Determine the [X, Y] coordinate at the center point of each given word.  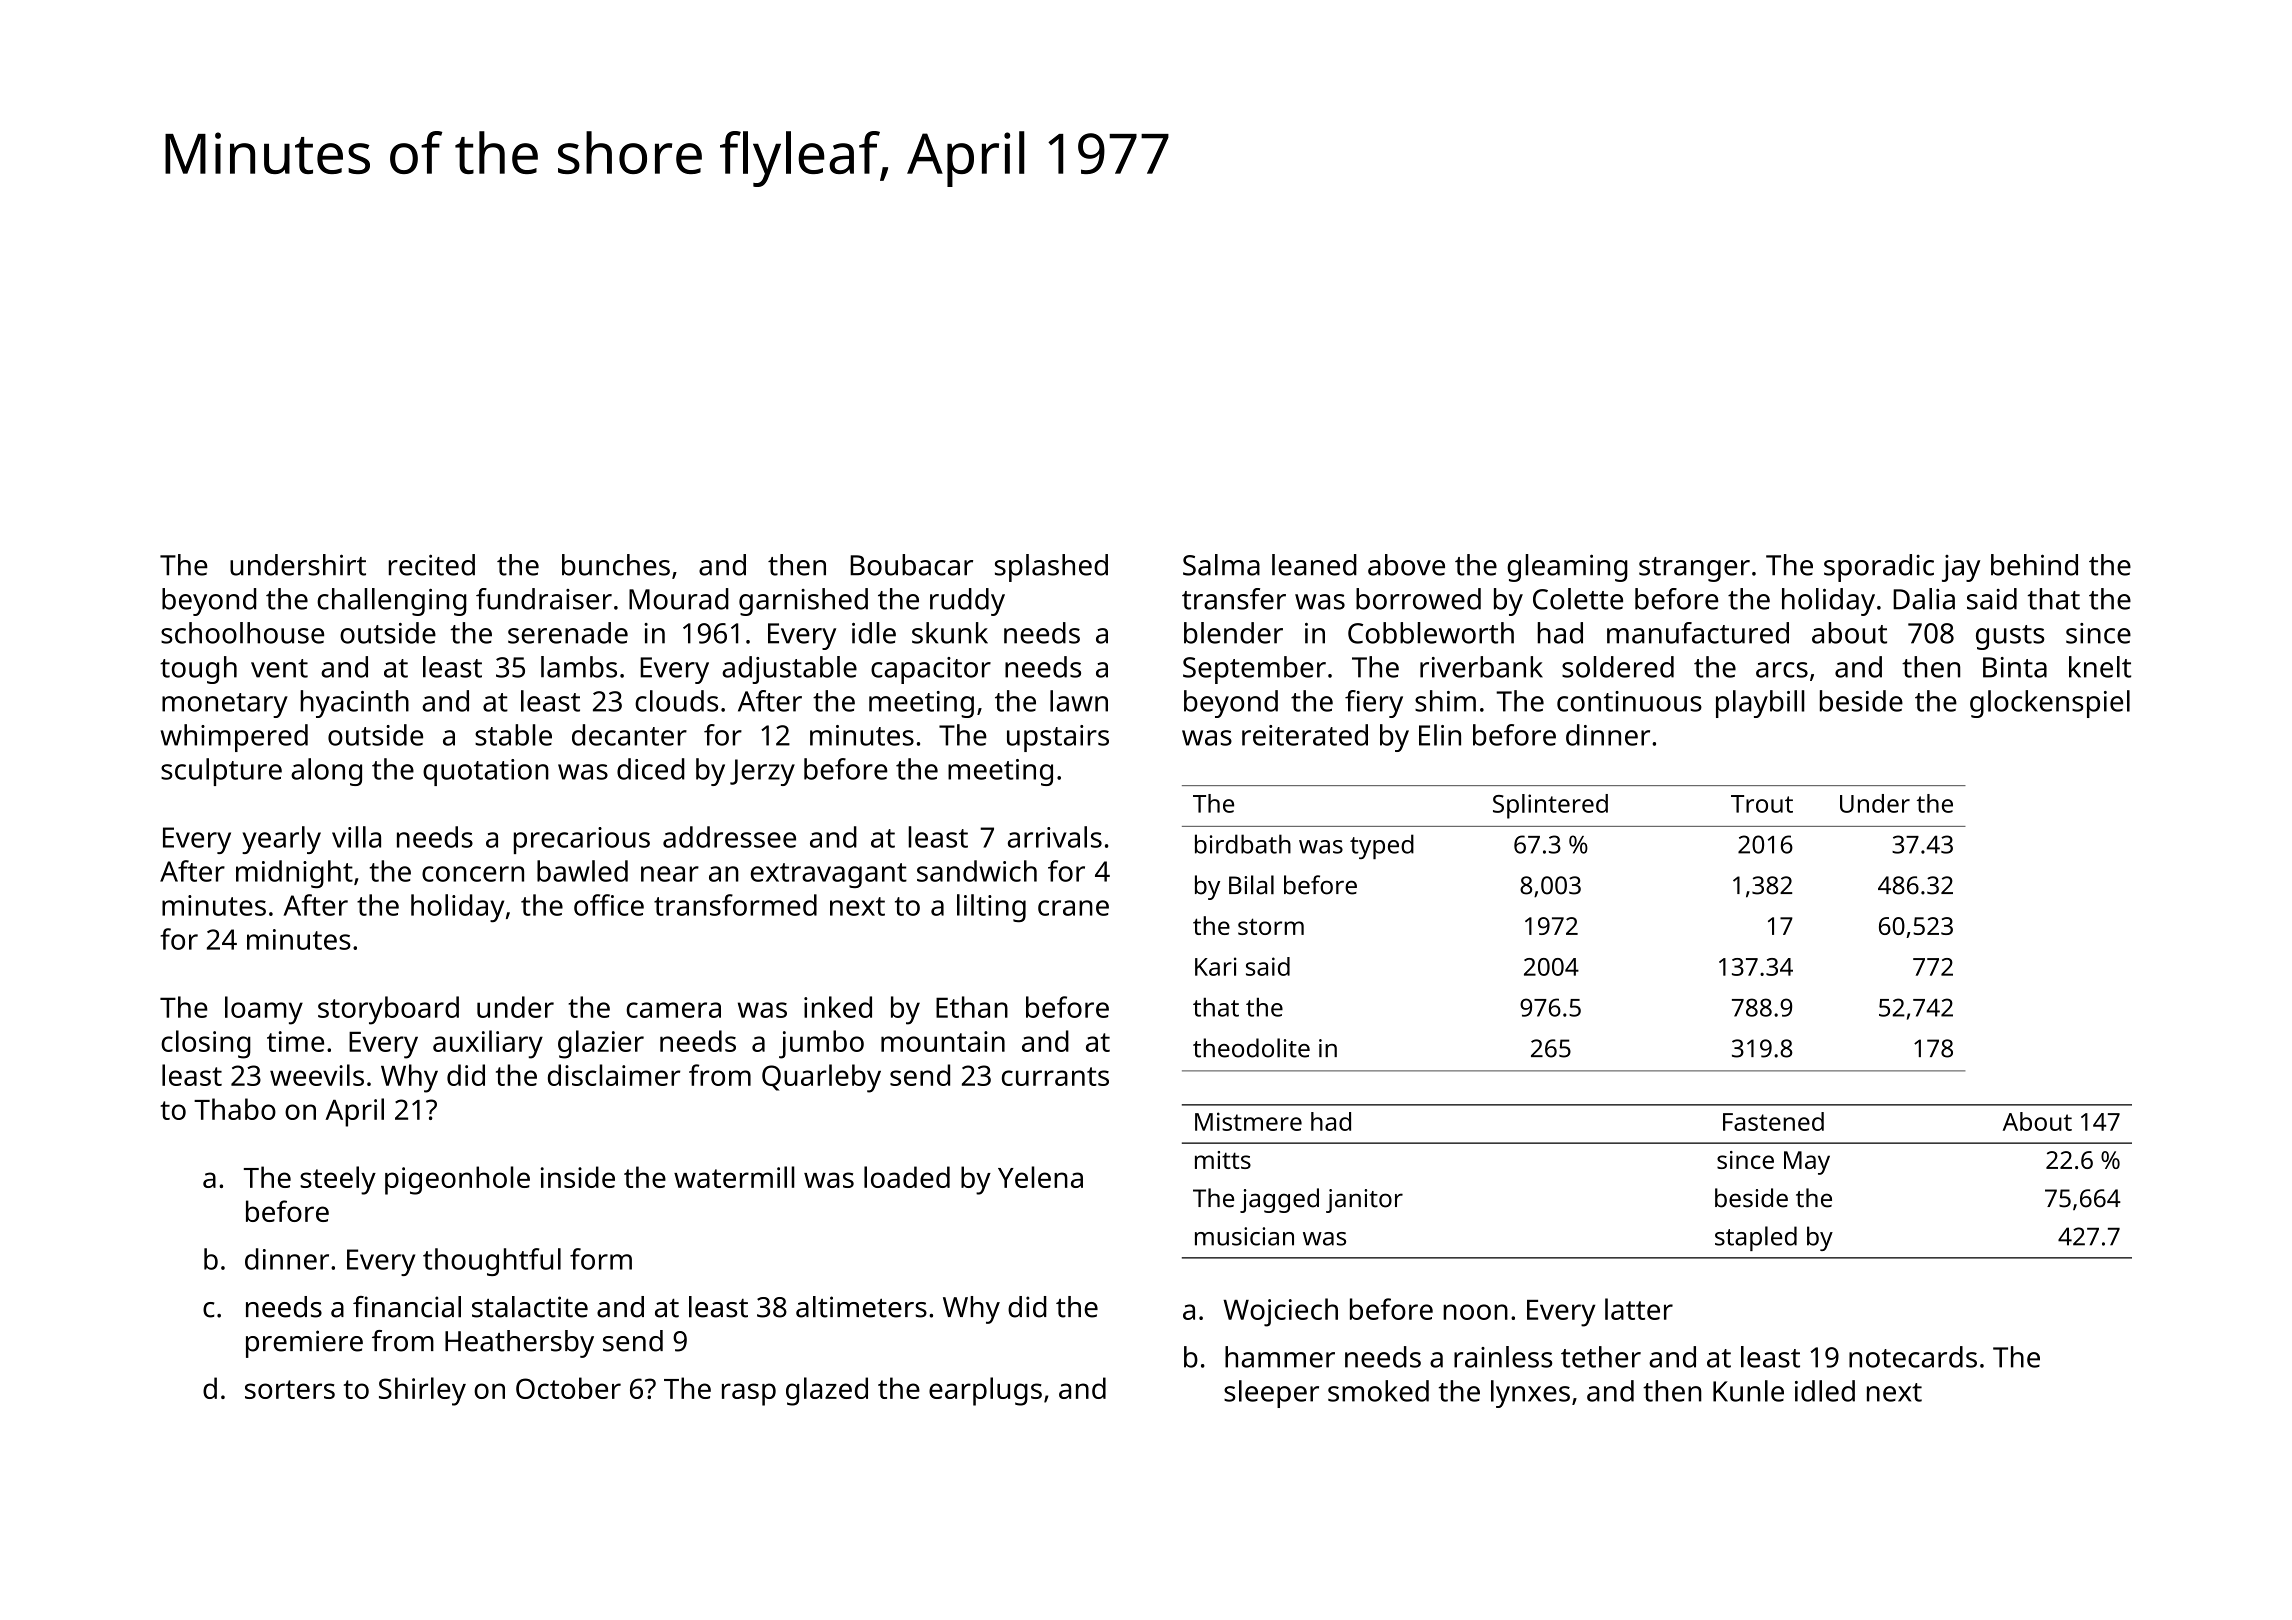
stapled [1756, 1238]
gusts [2010, 637]
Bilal [1251, 885]
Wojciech [1280, 1312]
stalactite [530, 1307]
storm [1271, 926]
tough [198, 670]
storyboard [388, 1010]
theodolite [1251, 1048]
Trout [1762, 804]
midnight [294, 874]
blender [1233, 633]
